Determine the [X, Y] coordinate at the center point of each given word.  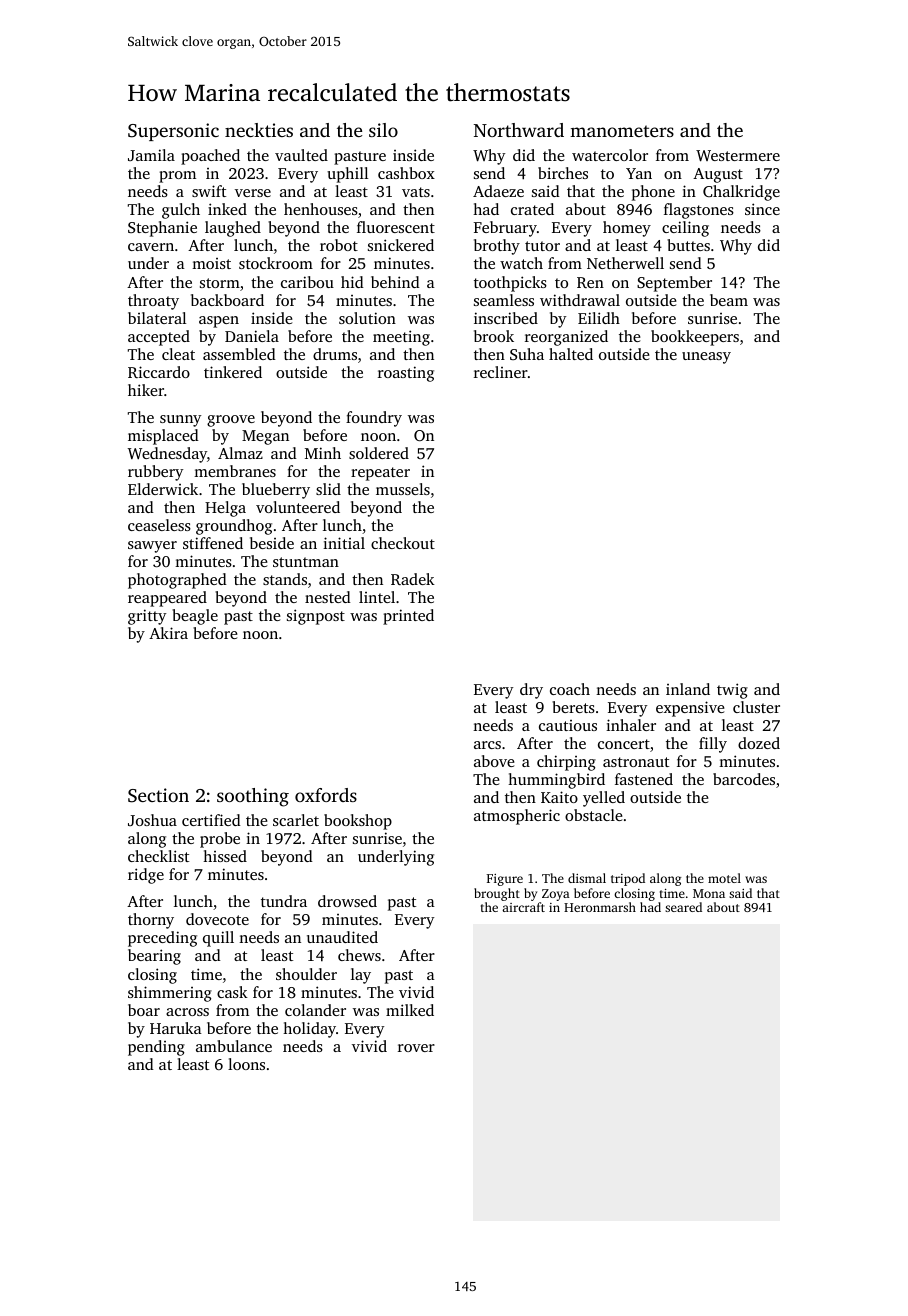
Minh [323, 453]
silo [383, 130]
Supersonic [173, 132]
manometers [622, 131]
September [674, 284]
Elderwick [163, 489]
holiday [309, 1030]
